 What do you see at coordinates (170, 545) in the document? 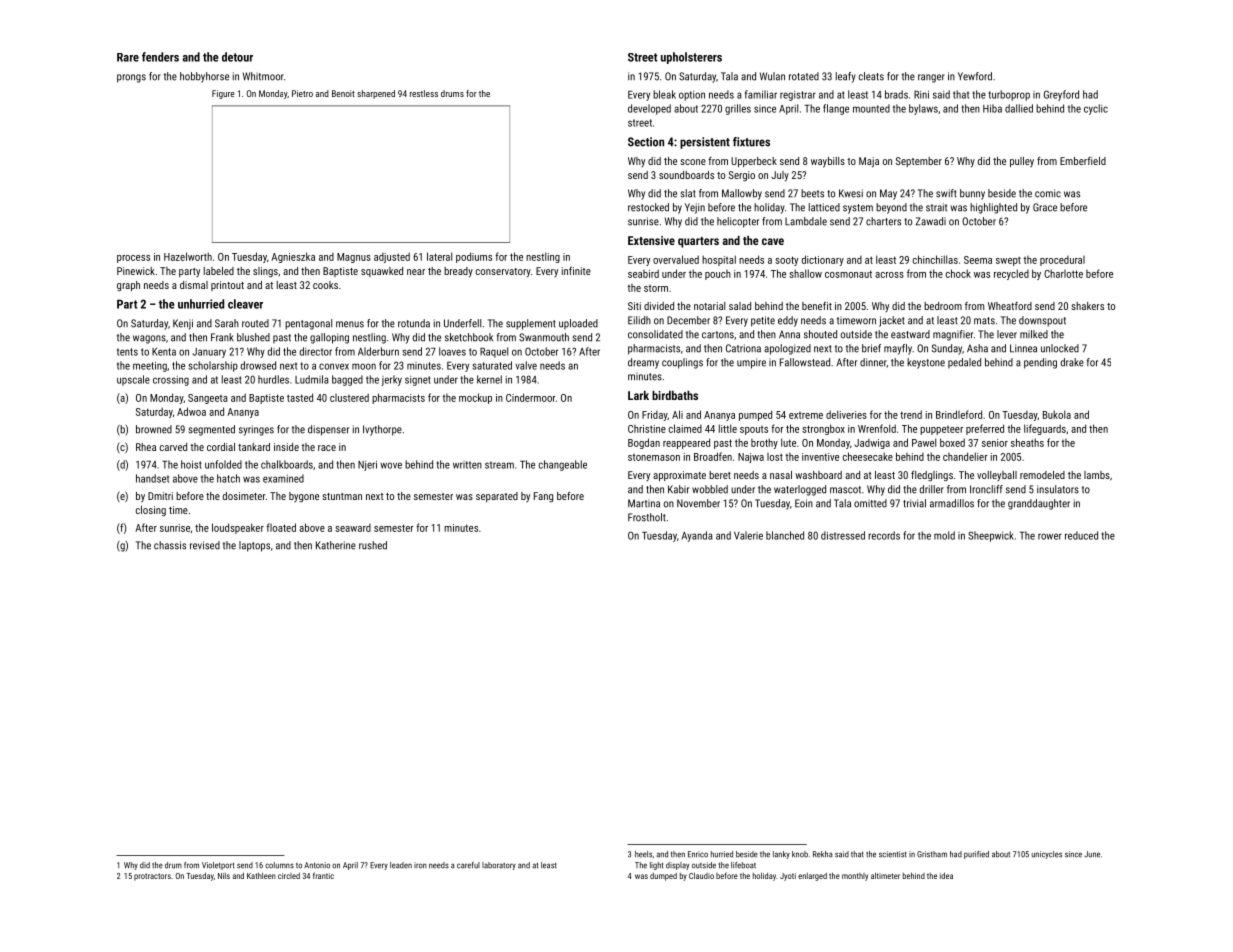
I see `chassis` at bounding box center [170, 545].
